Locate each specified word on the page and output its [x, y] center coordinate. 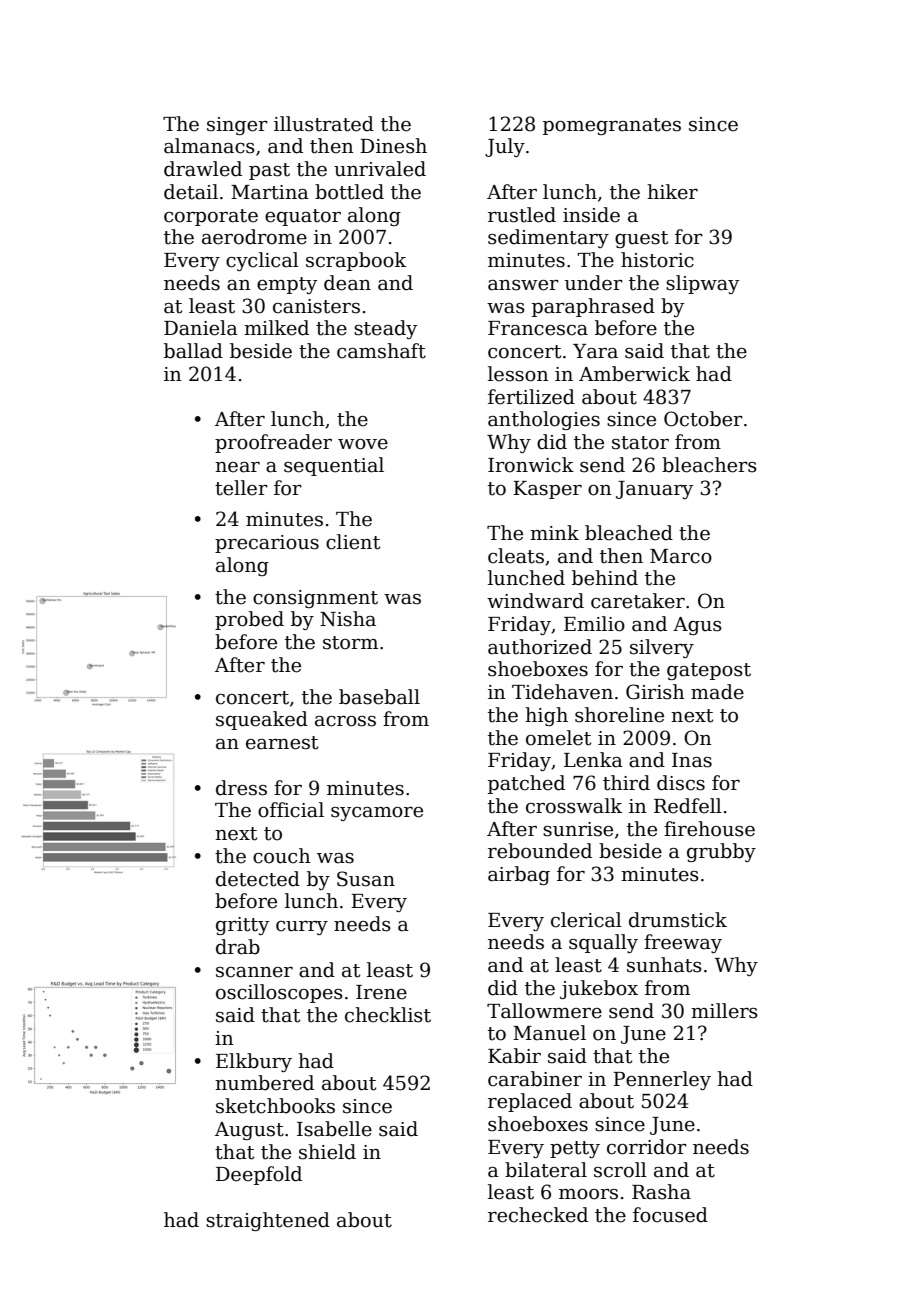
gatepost [709, 671]
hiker [672, 192]
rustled [522, 215]
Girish [655, 692]
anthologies [544, 420]
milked [276, 328]
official [291, 810]
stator [640, 443]
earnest [282, 743]
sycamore [377, 814]
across [345, 721]
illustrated [324, 124]
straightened [268, 1221]
